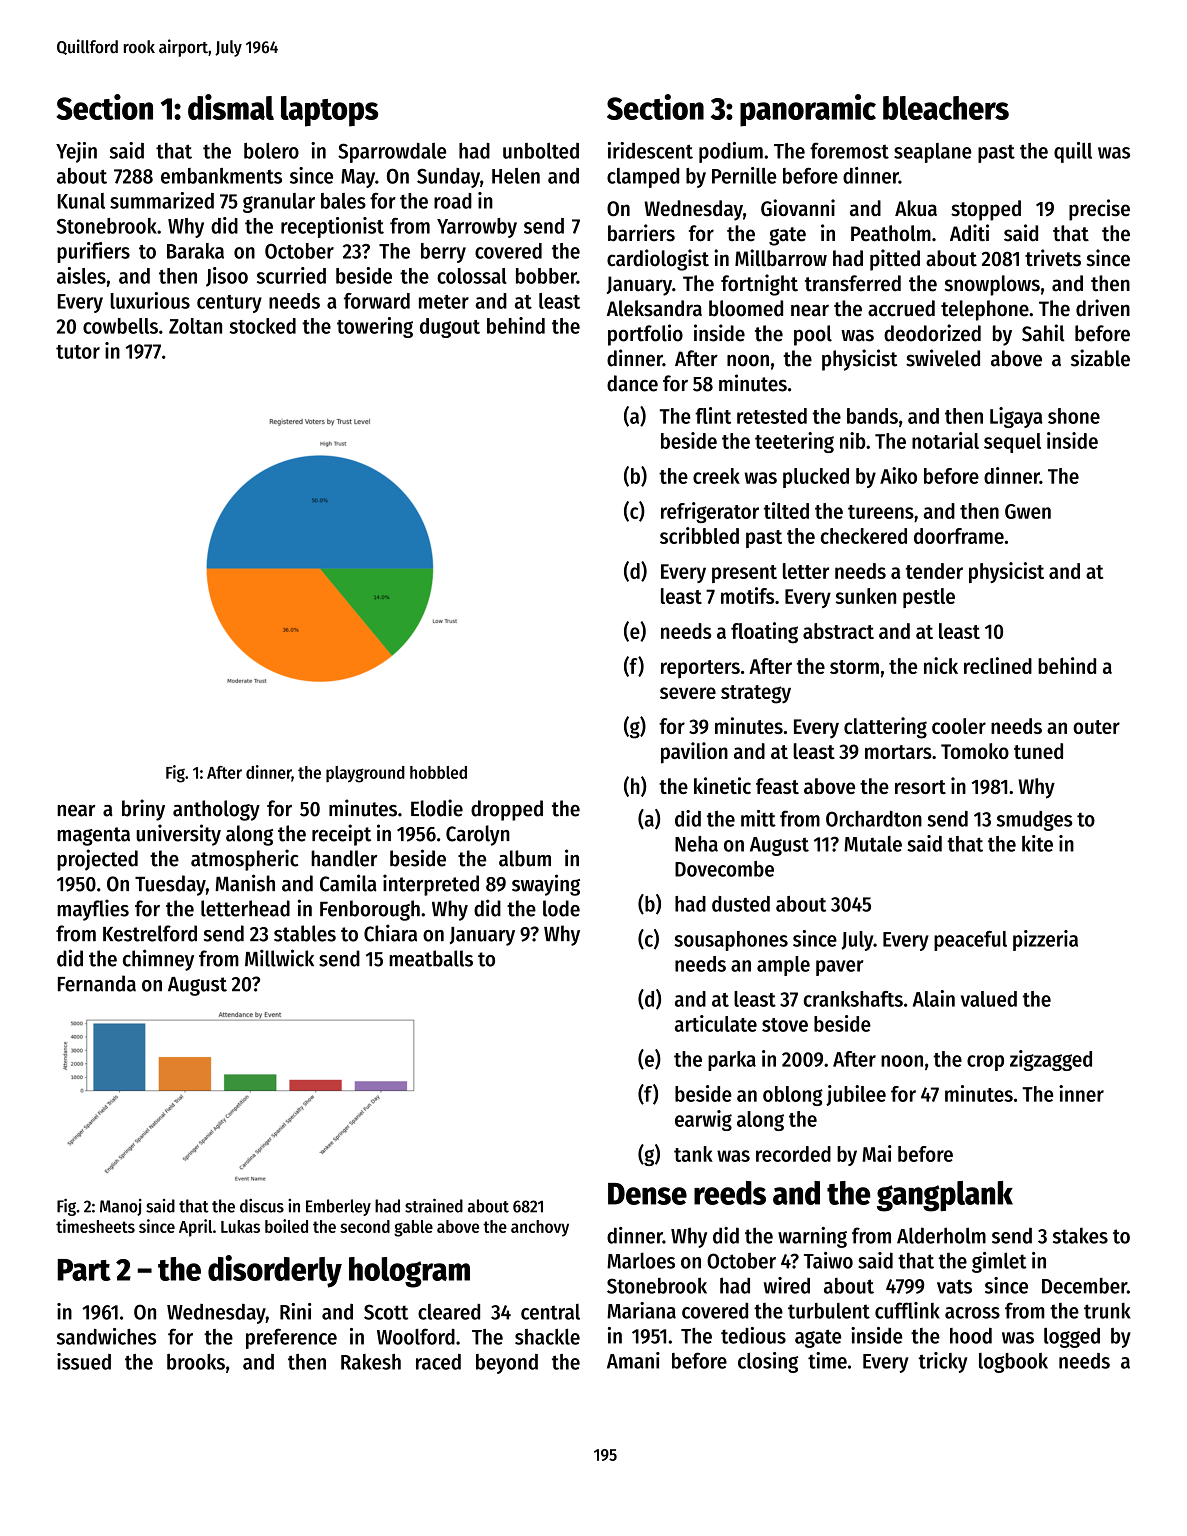 The height and width of the image is (1536, 1187). What do you see at coordinates (933, 153) in the image?
I see `seaplane` at bounding box center [933, 153].
